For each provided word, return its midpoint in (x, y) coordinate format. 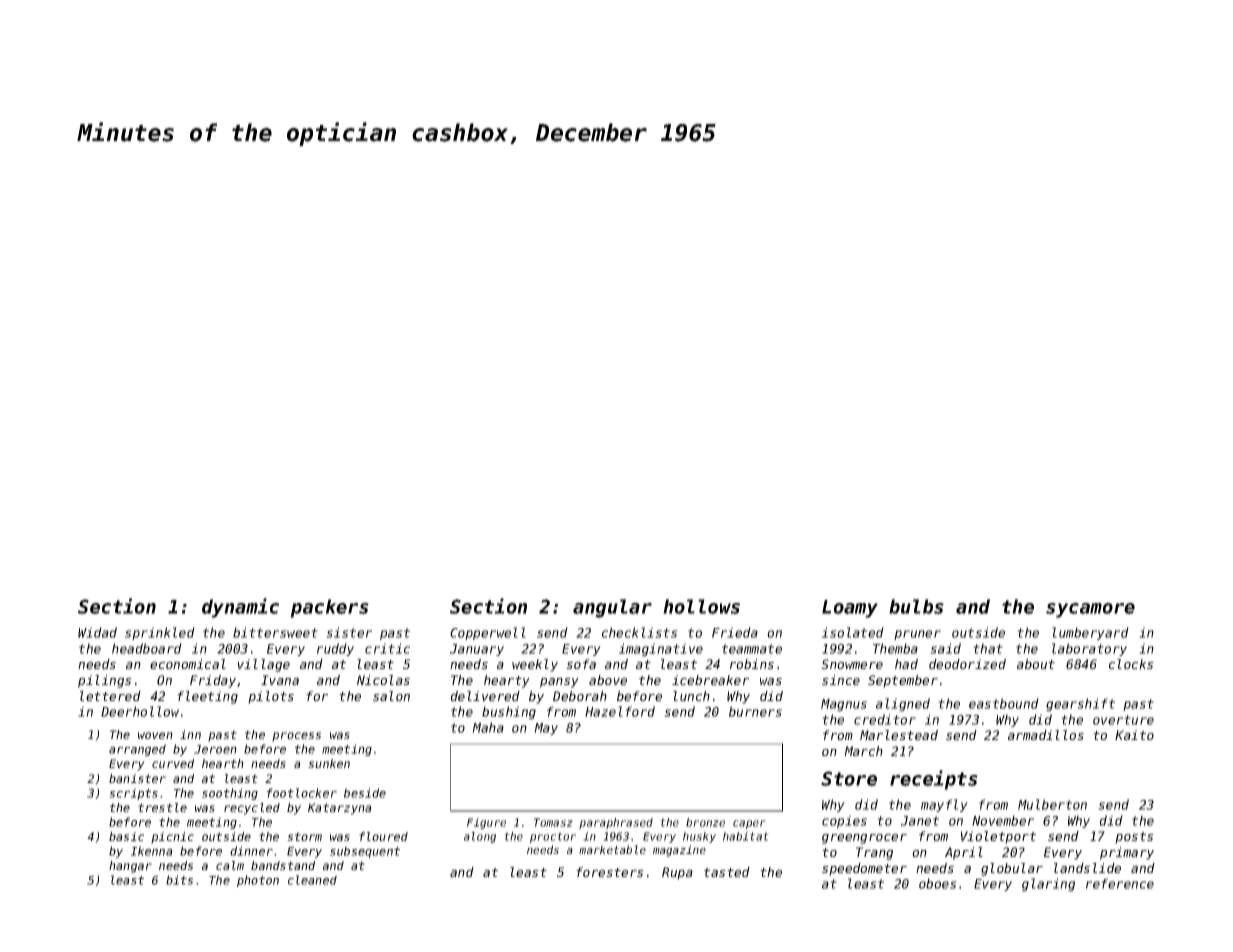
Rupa (677, 873)
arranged (137, 750)
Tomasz (553, 822)
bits (179, 880)
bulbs (916, 606)
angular (612, 608)
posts (1134, 838)
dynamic (240, 608)
